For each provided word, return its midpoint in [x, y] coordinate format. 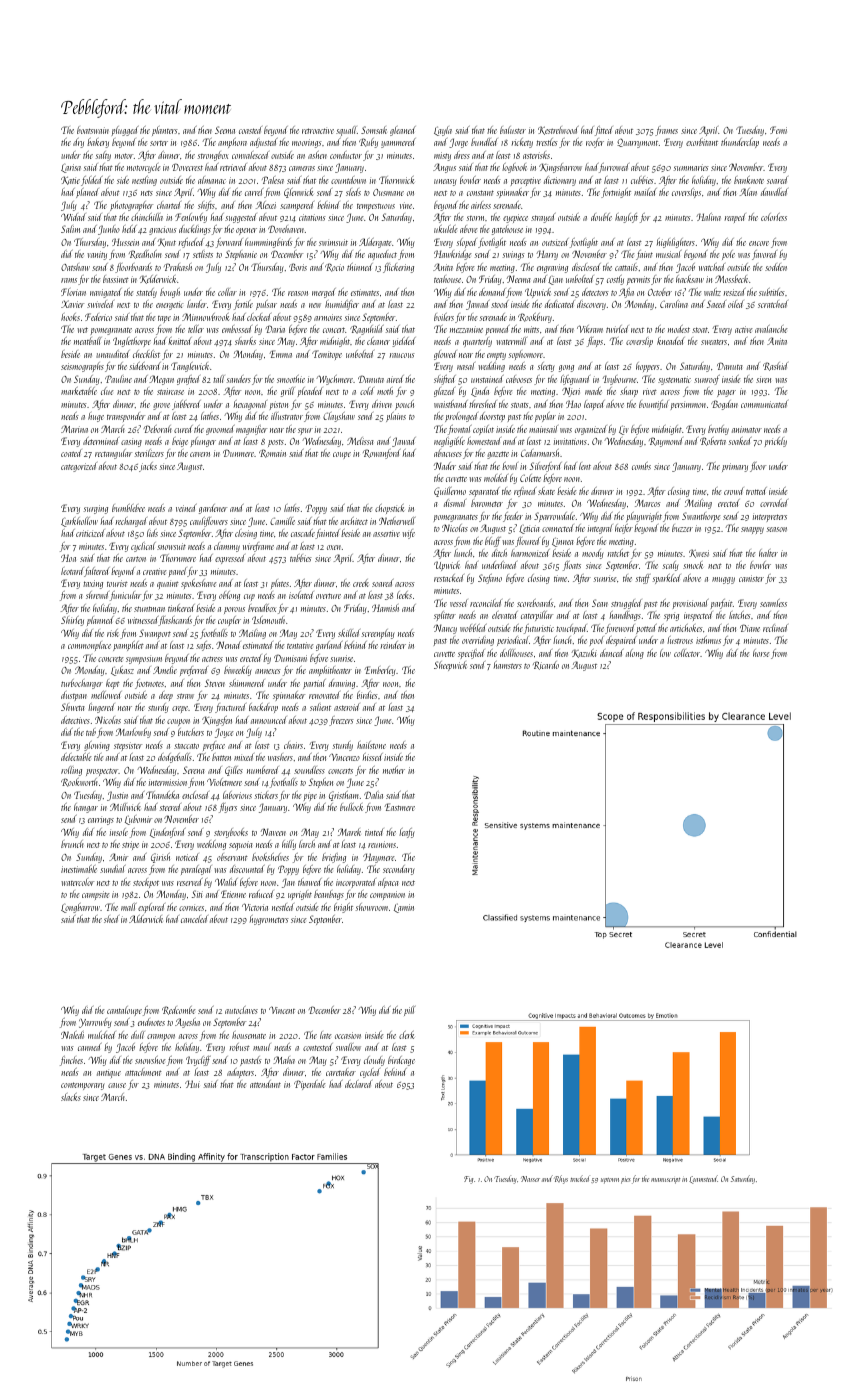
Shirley [72, 621]
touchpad [571, 629]
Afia [626, 293]
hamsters [508, 665]
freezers [341, 721]
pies [626, 1181]
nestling [144, 181]
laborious [237, 795]
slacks [71, 1097]
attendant [265, 1084]
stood [500, 304]
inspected [698, 616]
